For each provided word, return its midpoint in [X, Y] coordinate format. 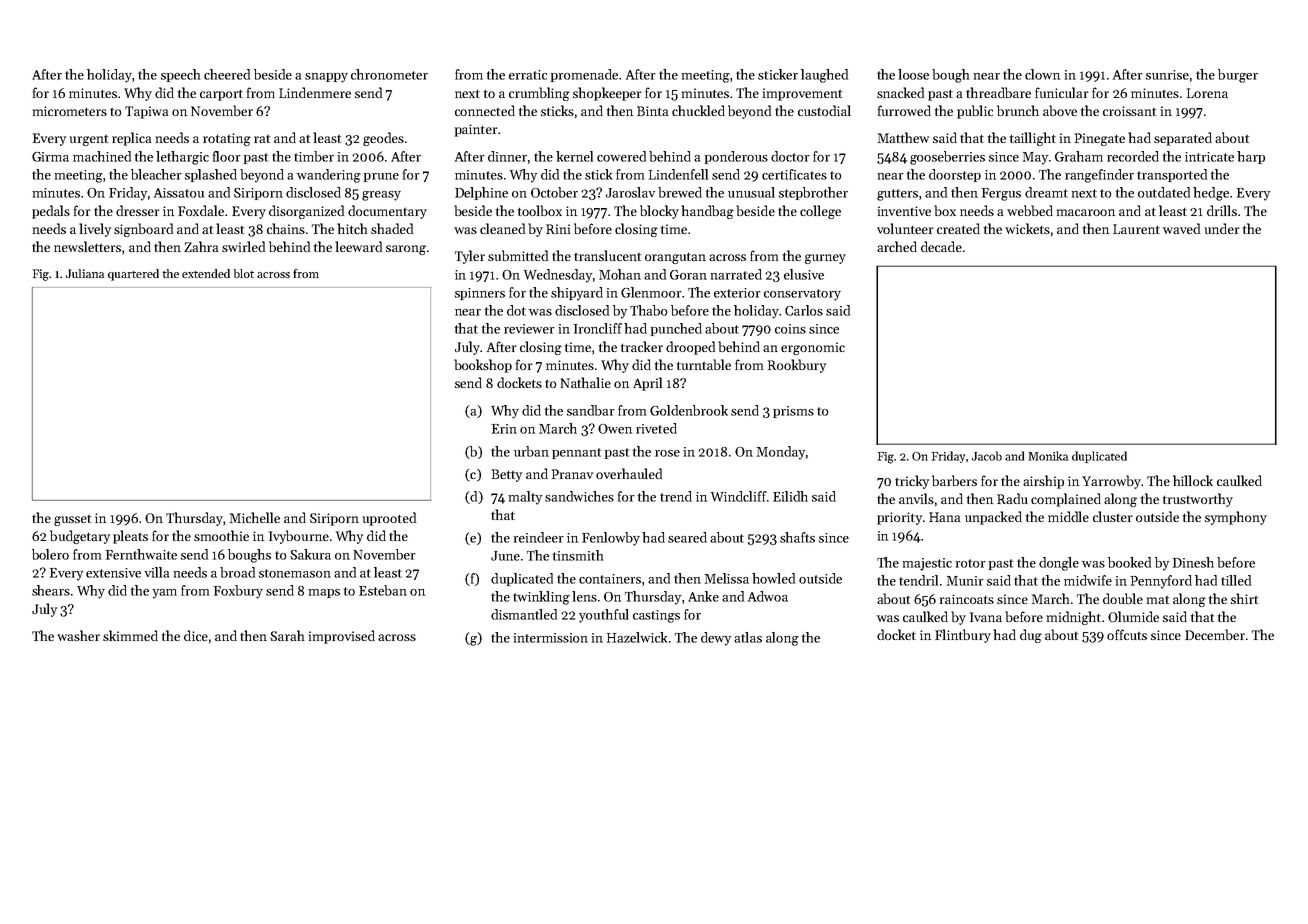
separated [1183, 139]
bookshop [483, 366]
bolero [50, 554]
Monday [781, 453]
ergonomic [813, 348]
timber [314, 156]
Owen [615, 429]
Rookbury [797, 366]
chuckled [698, 110]
